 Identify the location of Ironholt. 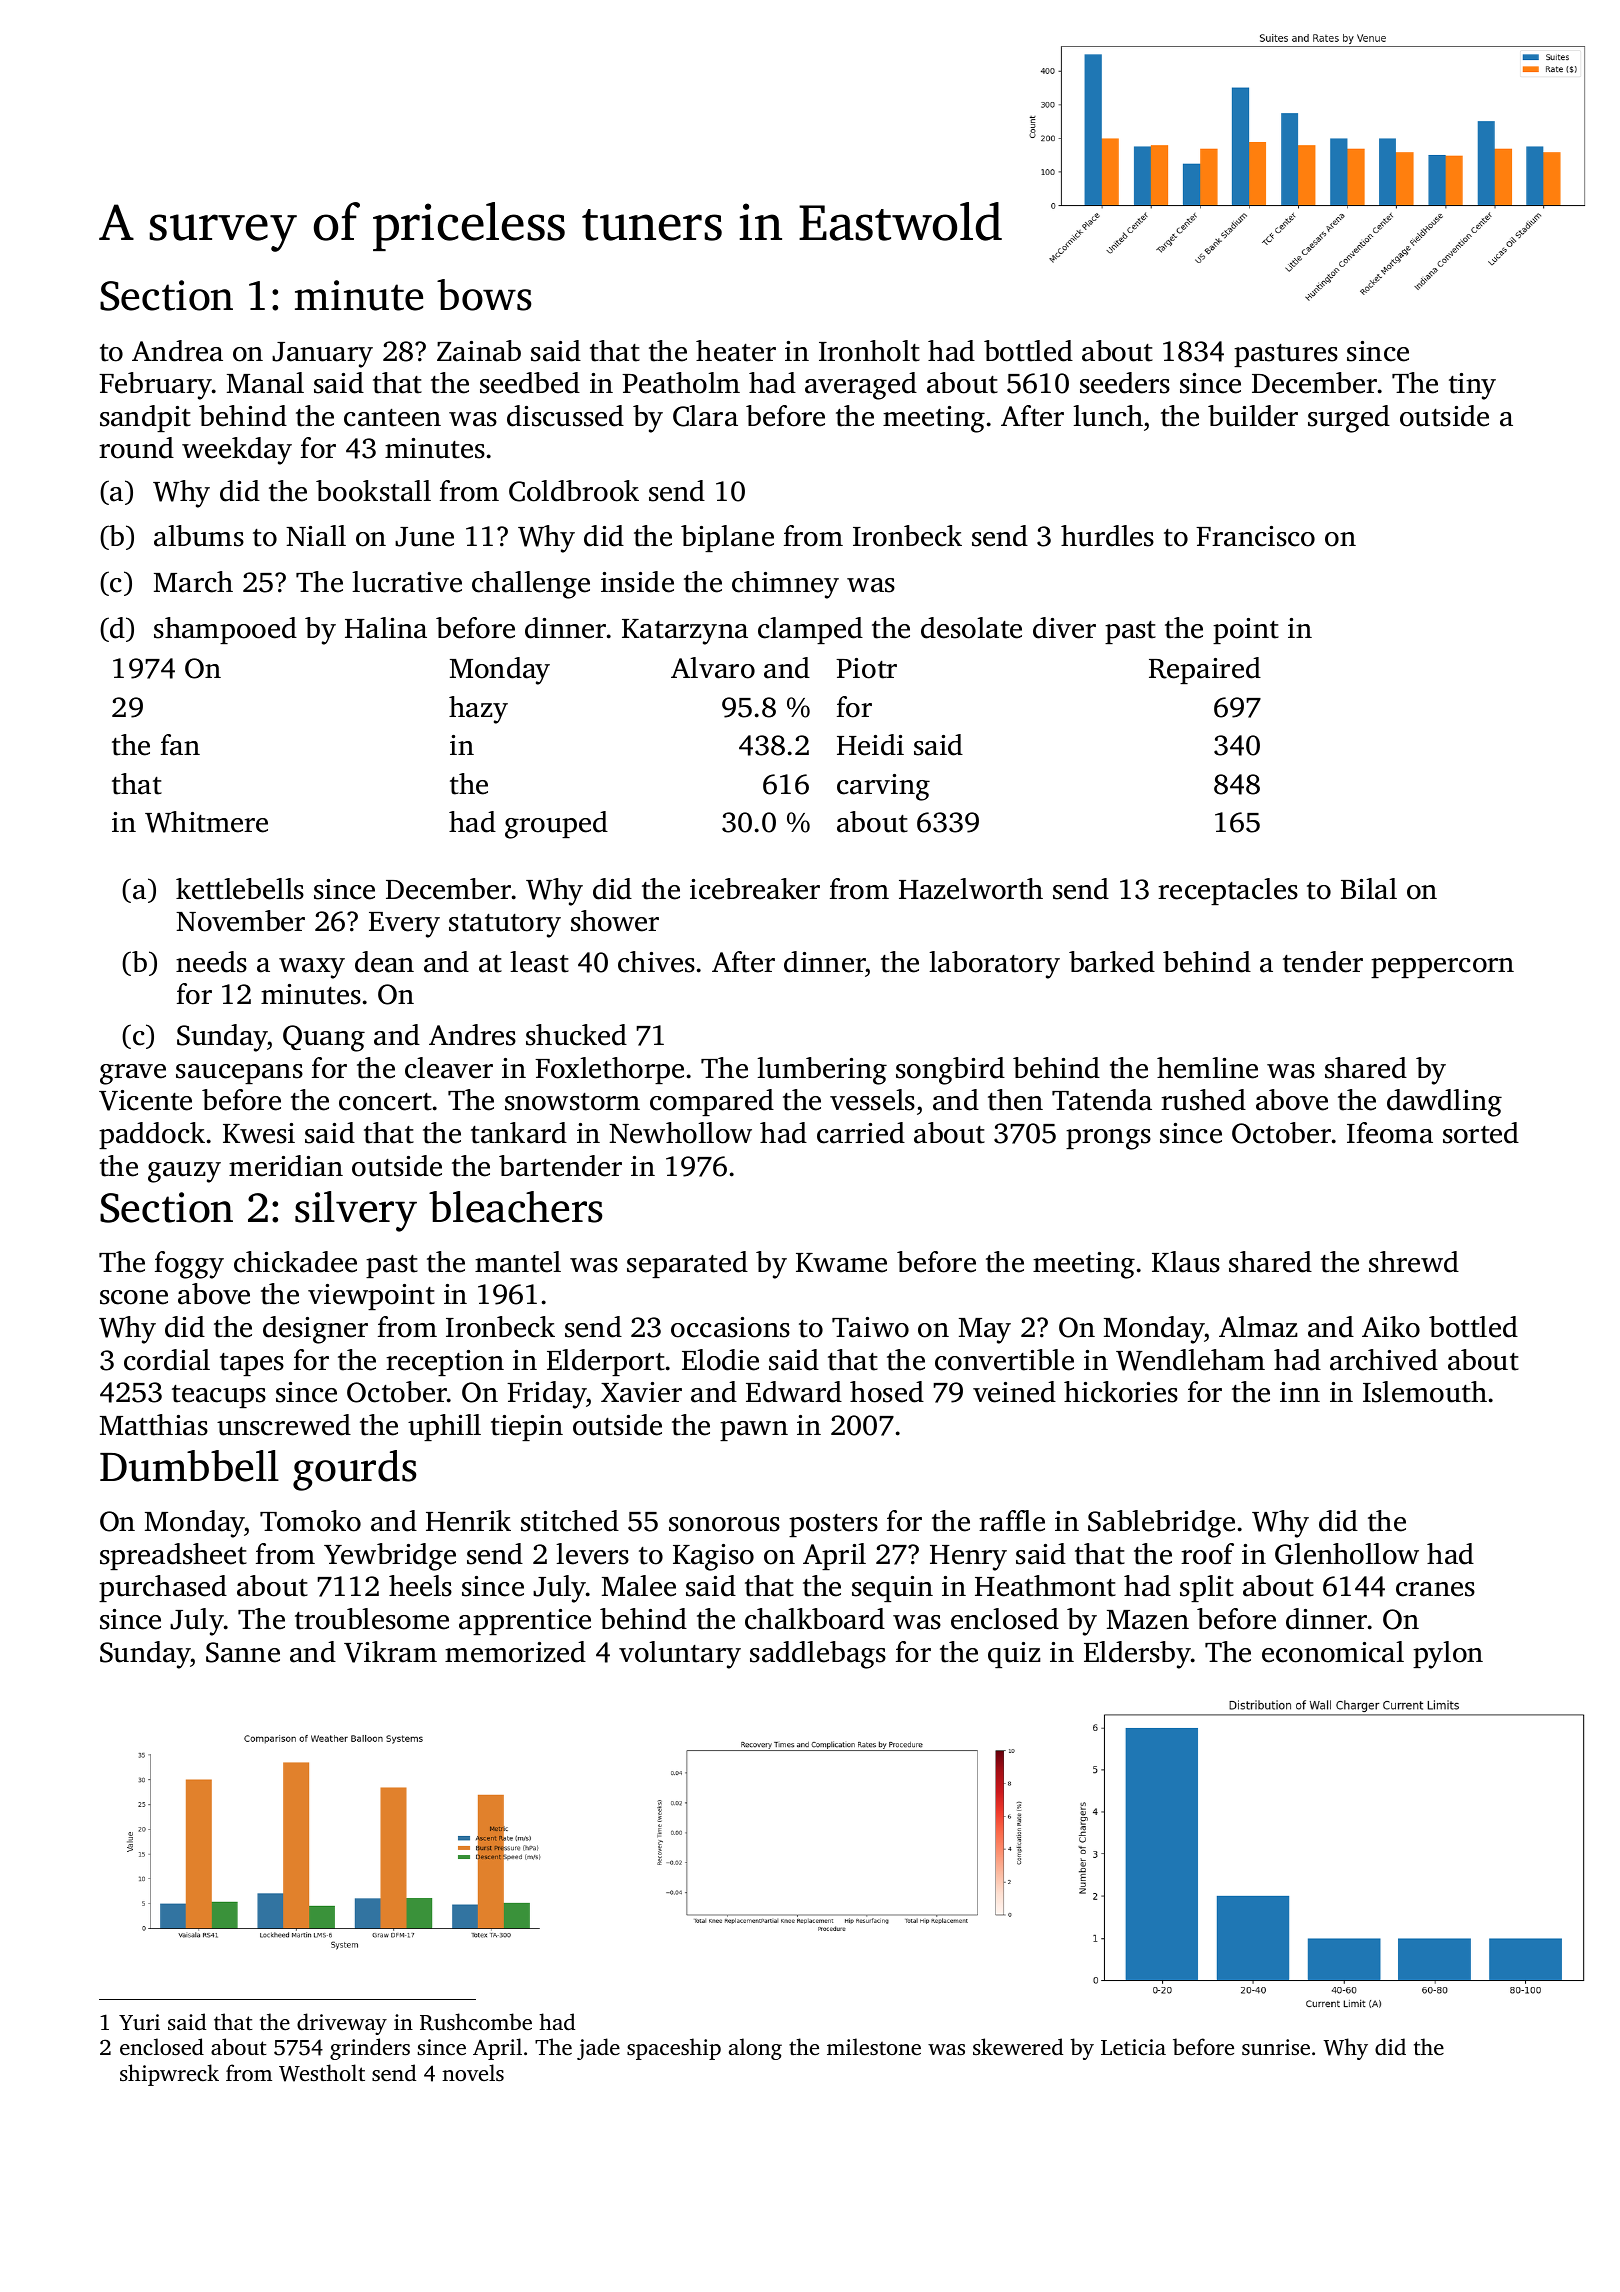
(869, 351).
